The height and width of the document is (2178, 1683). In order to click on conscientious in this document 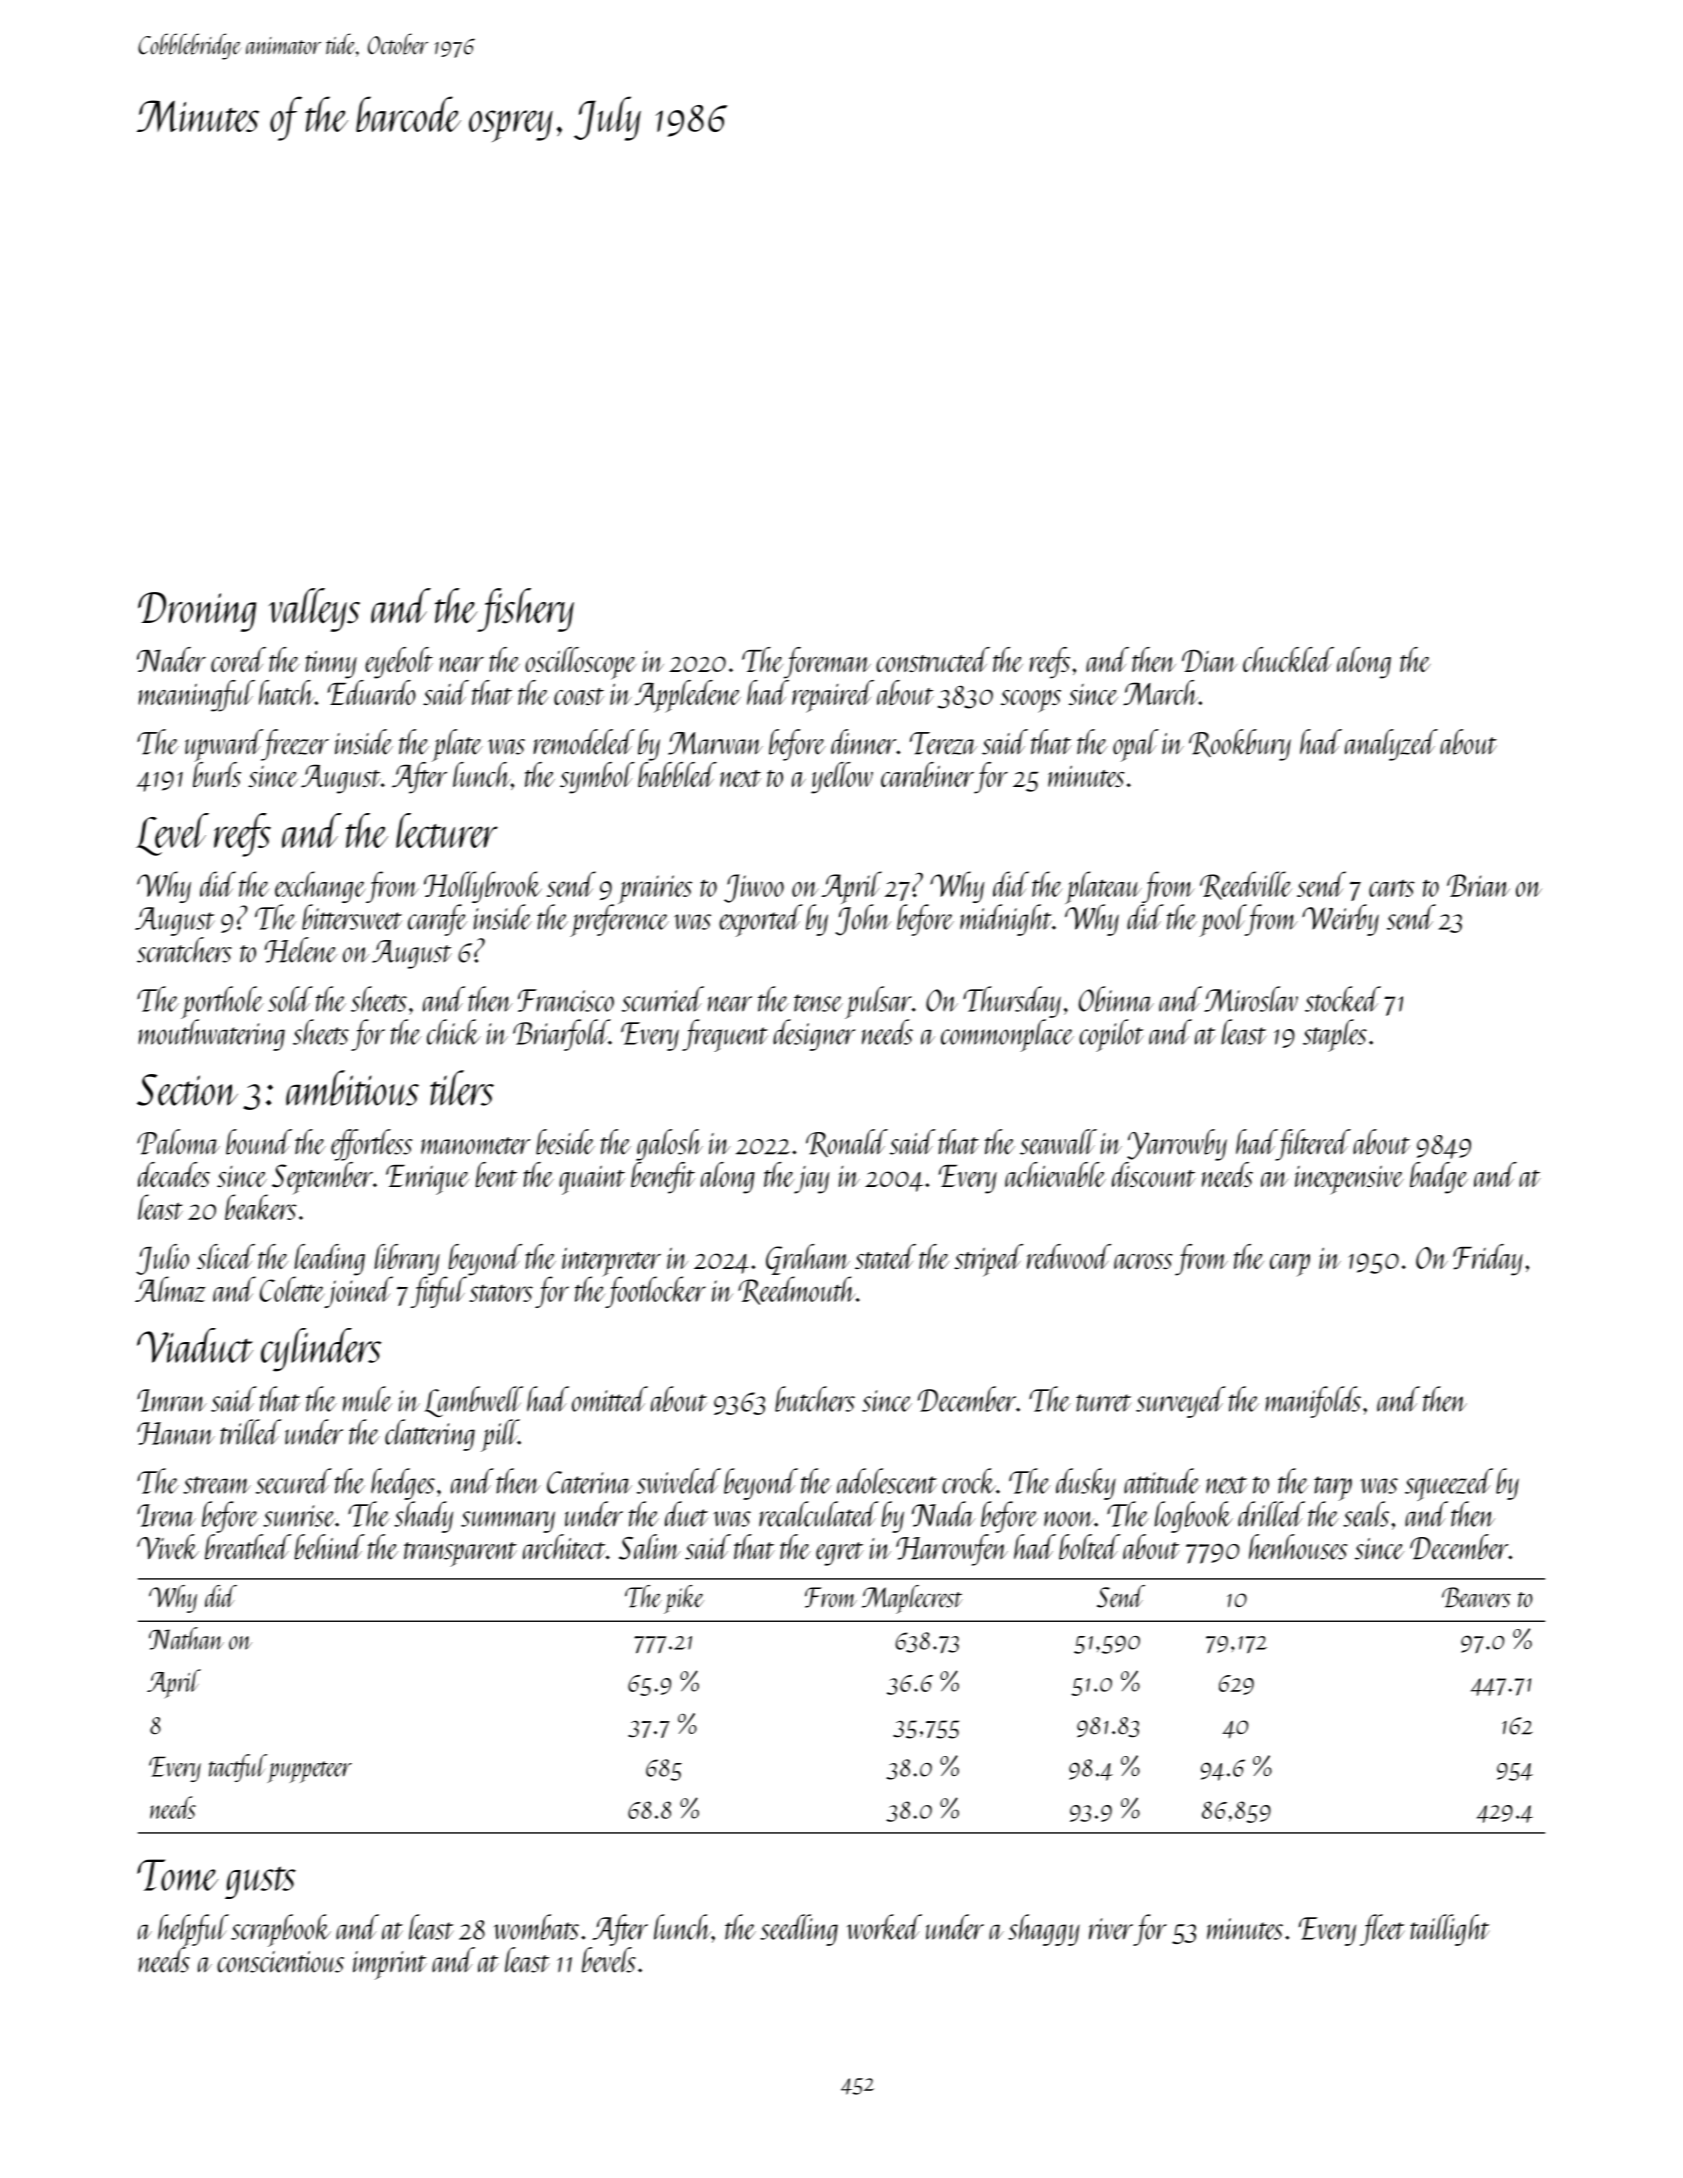, I will do `click(280, 1962)`.
